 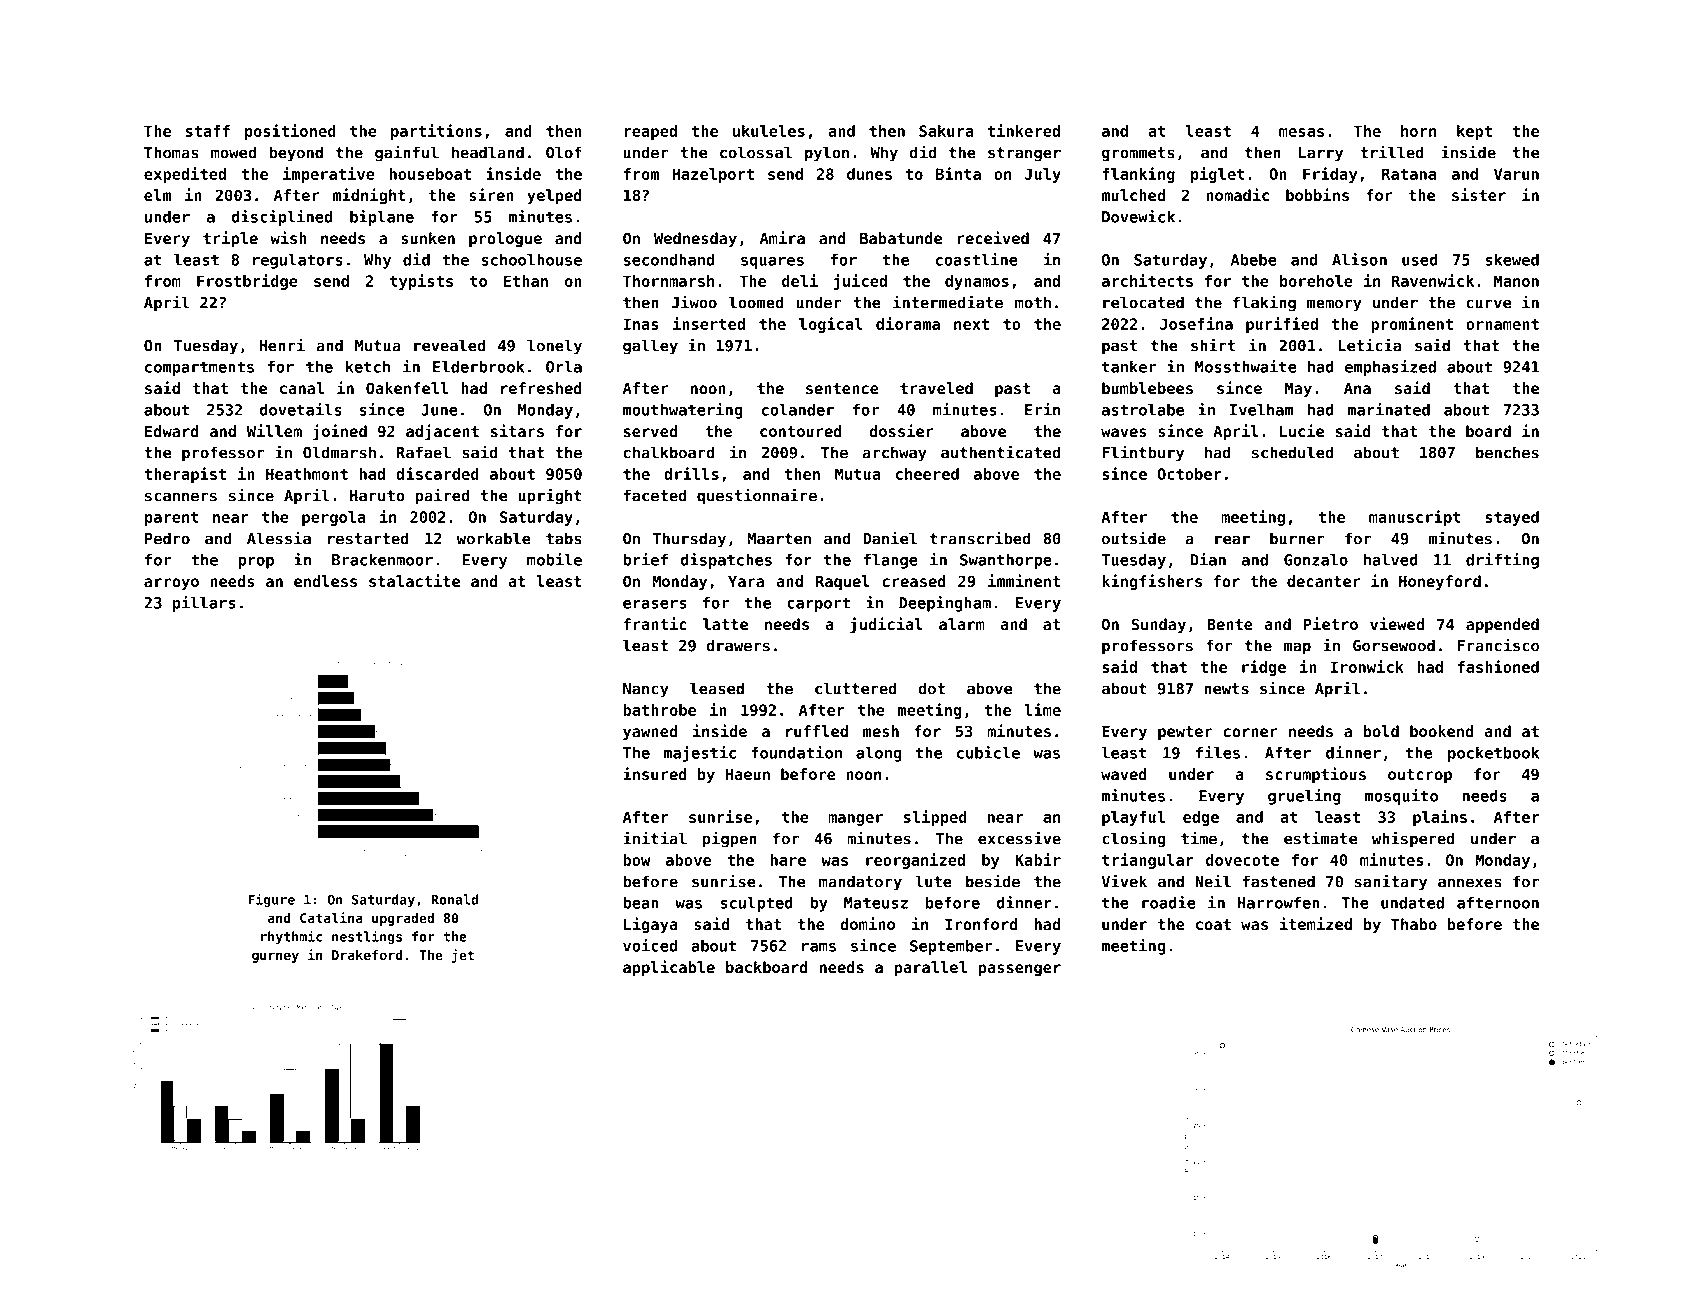 I want to click on gainful, so click(x=407, y=153).
